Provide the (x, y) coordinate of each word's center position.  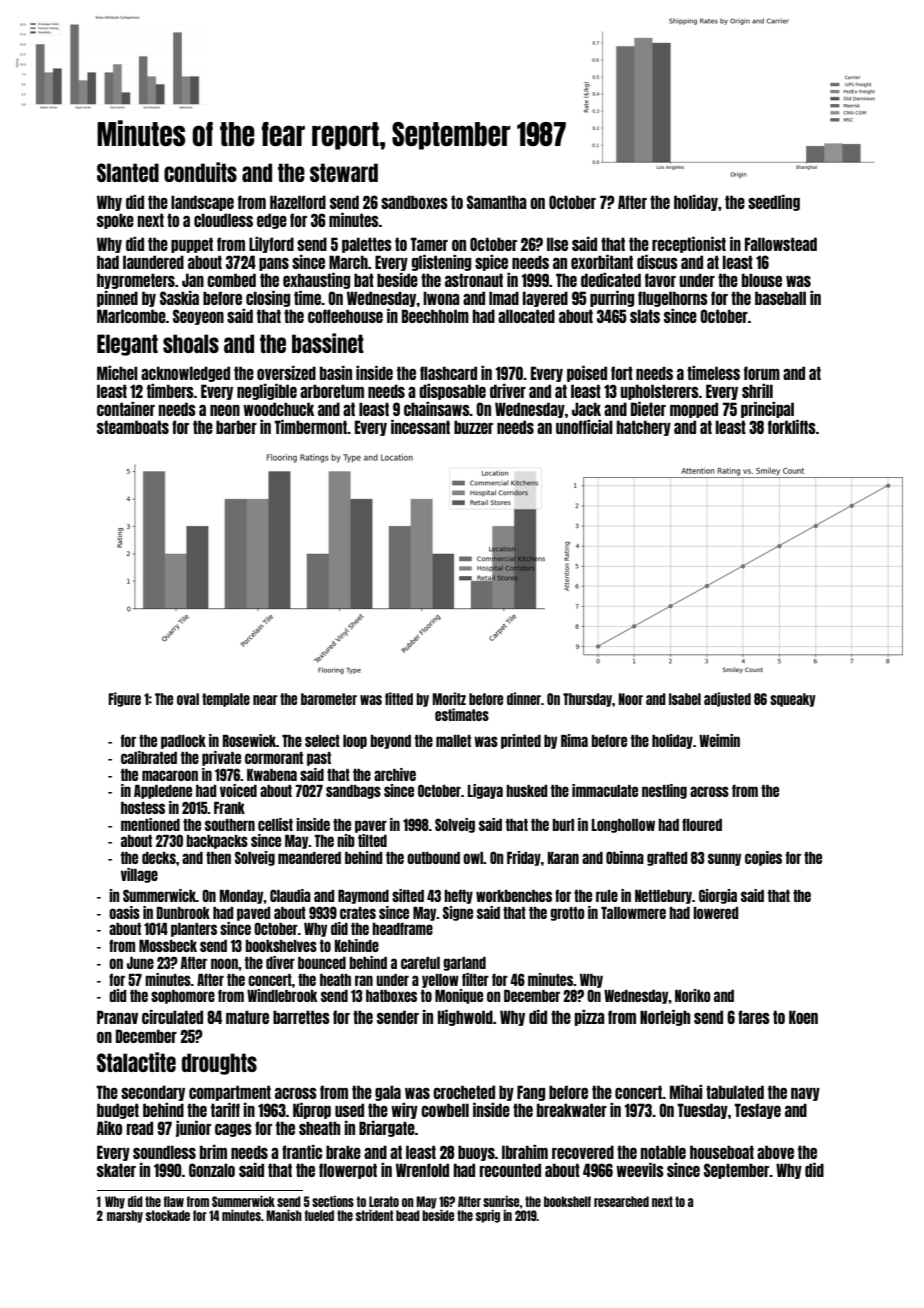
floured (702, 824)
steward (344, 172)
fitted (399, 698)
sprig (488, 1216)
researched (621, 1201)
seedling (774, 203)
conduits (200, 172)
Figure (124, 699)
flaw (174, 1201)
